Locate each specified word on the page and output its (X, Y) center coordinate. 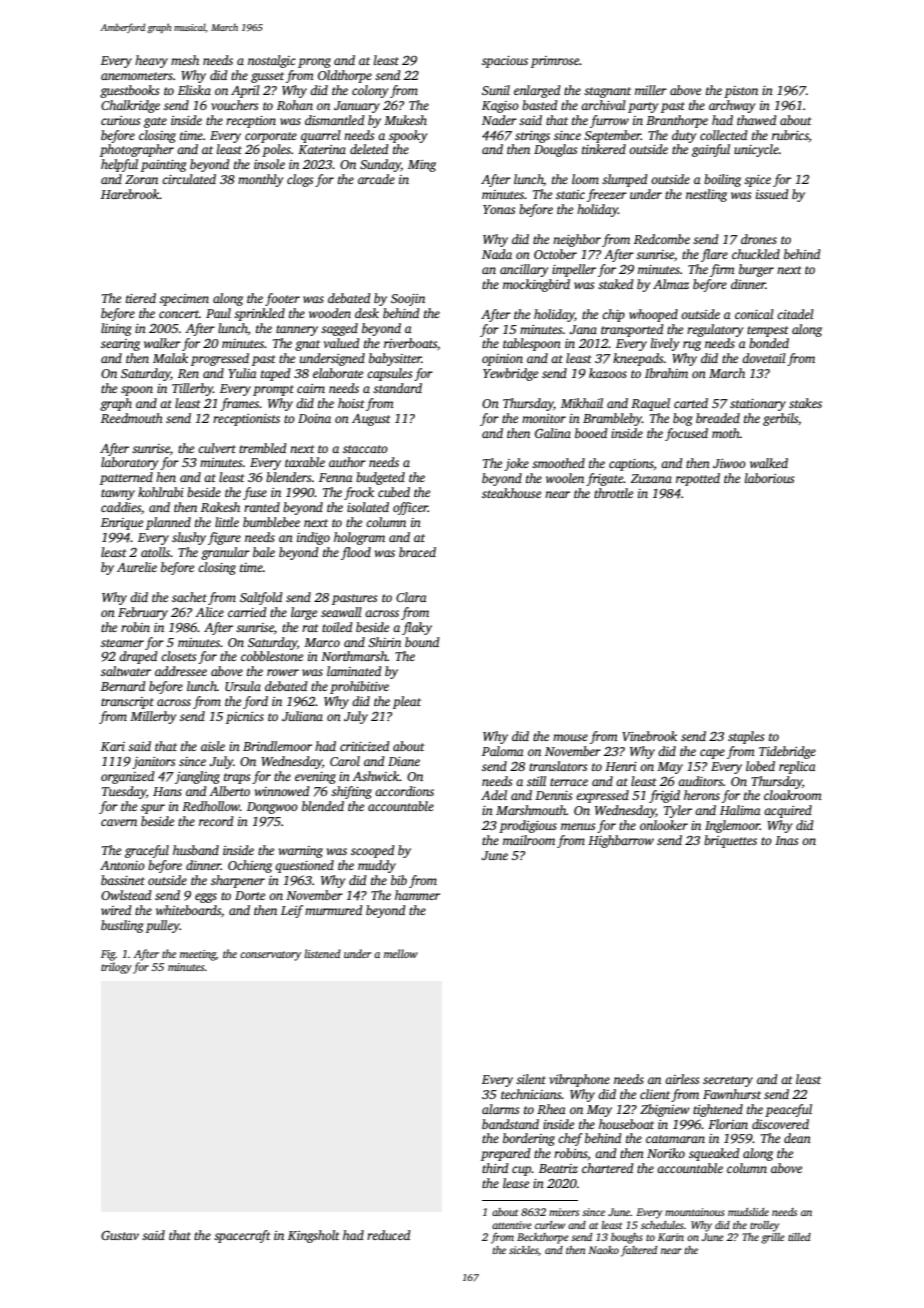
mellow (401, 953)
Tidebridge (787, 752)
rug (692, 346)
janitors (153, 763)
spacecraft (242, 1236)
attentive (512, 1225)
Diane (404, 761)
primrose (555, 62)
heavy (151, 61)
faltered (639, 1251)
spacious (505, 62)
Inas (786, 840)
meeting (198, 955)
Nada (497, 254)
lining (116, 329)
